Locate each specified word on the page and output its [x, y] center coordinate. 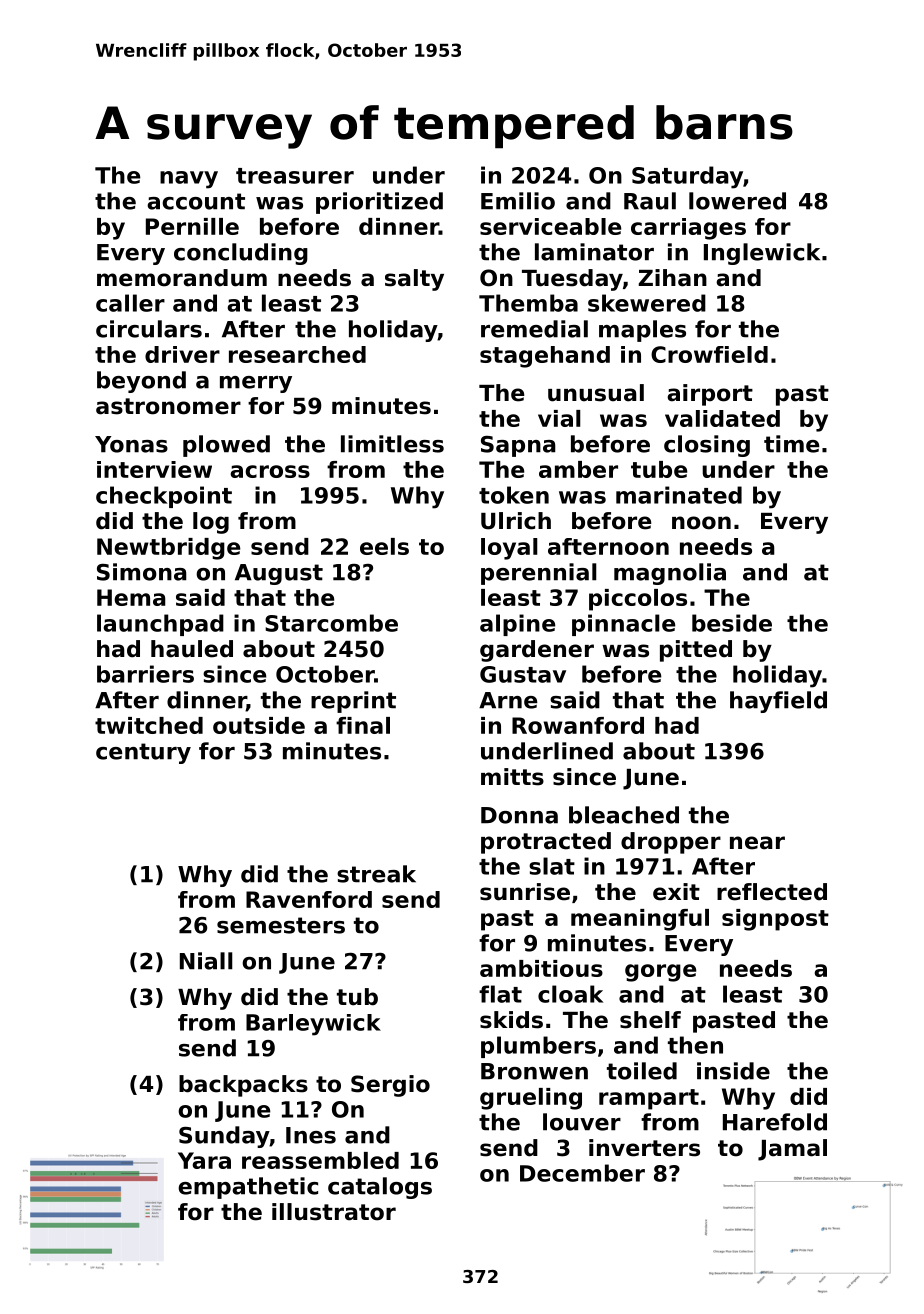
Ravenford [309, 899]
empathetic [248, 1188]
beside [732, 623]
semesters [281, 925]
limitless [392, 444]
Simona [142, 572]
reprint [353, 702]
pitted [696, 651]
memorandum [182, 278]
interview [154, 469]
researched [297, 354]
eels [384, 546]
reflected [772, 892]
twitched [149, 725]
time [791, 444]
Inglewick [762, 254]
